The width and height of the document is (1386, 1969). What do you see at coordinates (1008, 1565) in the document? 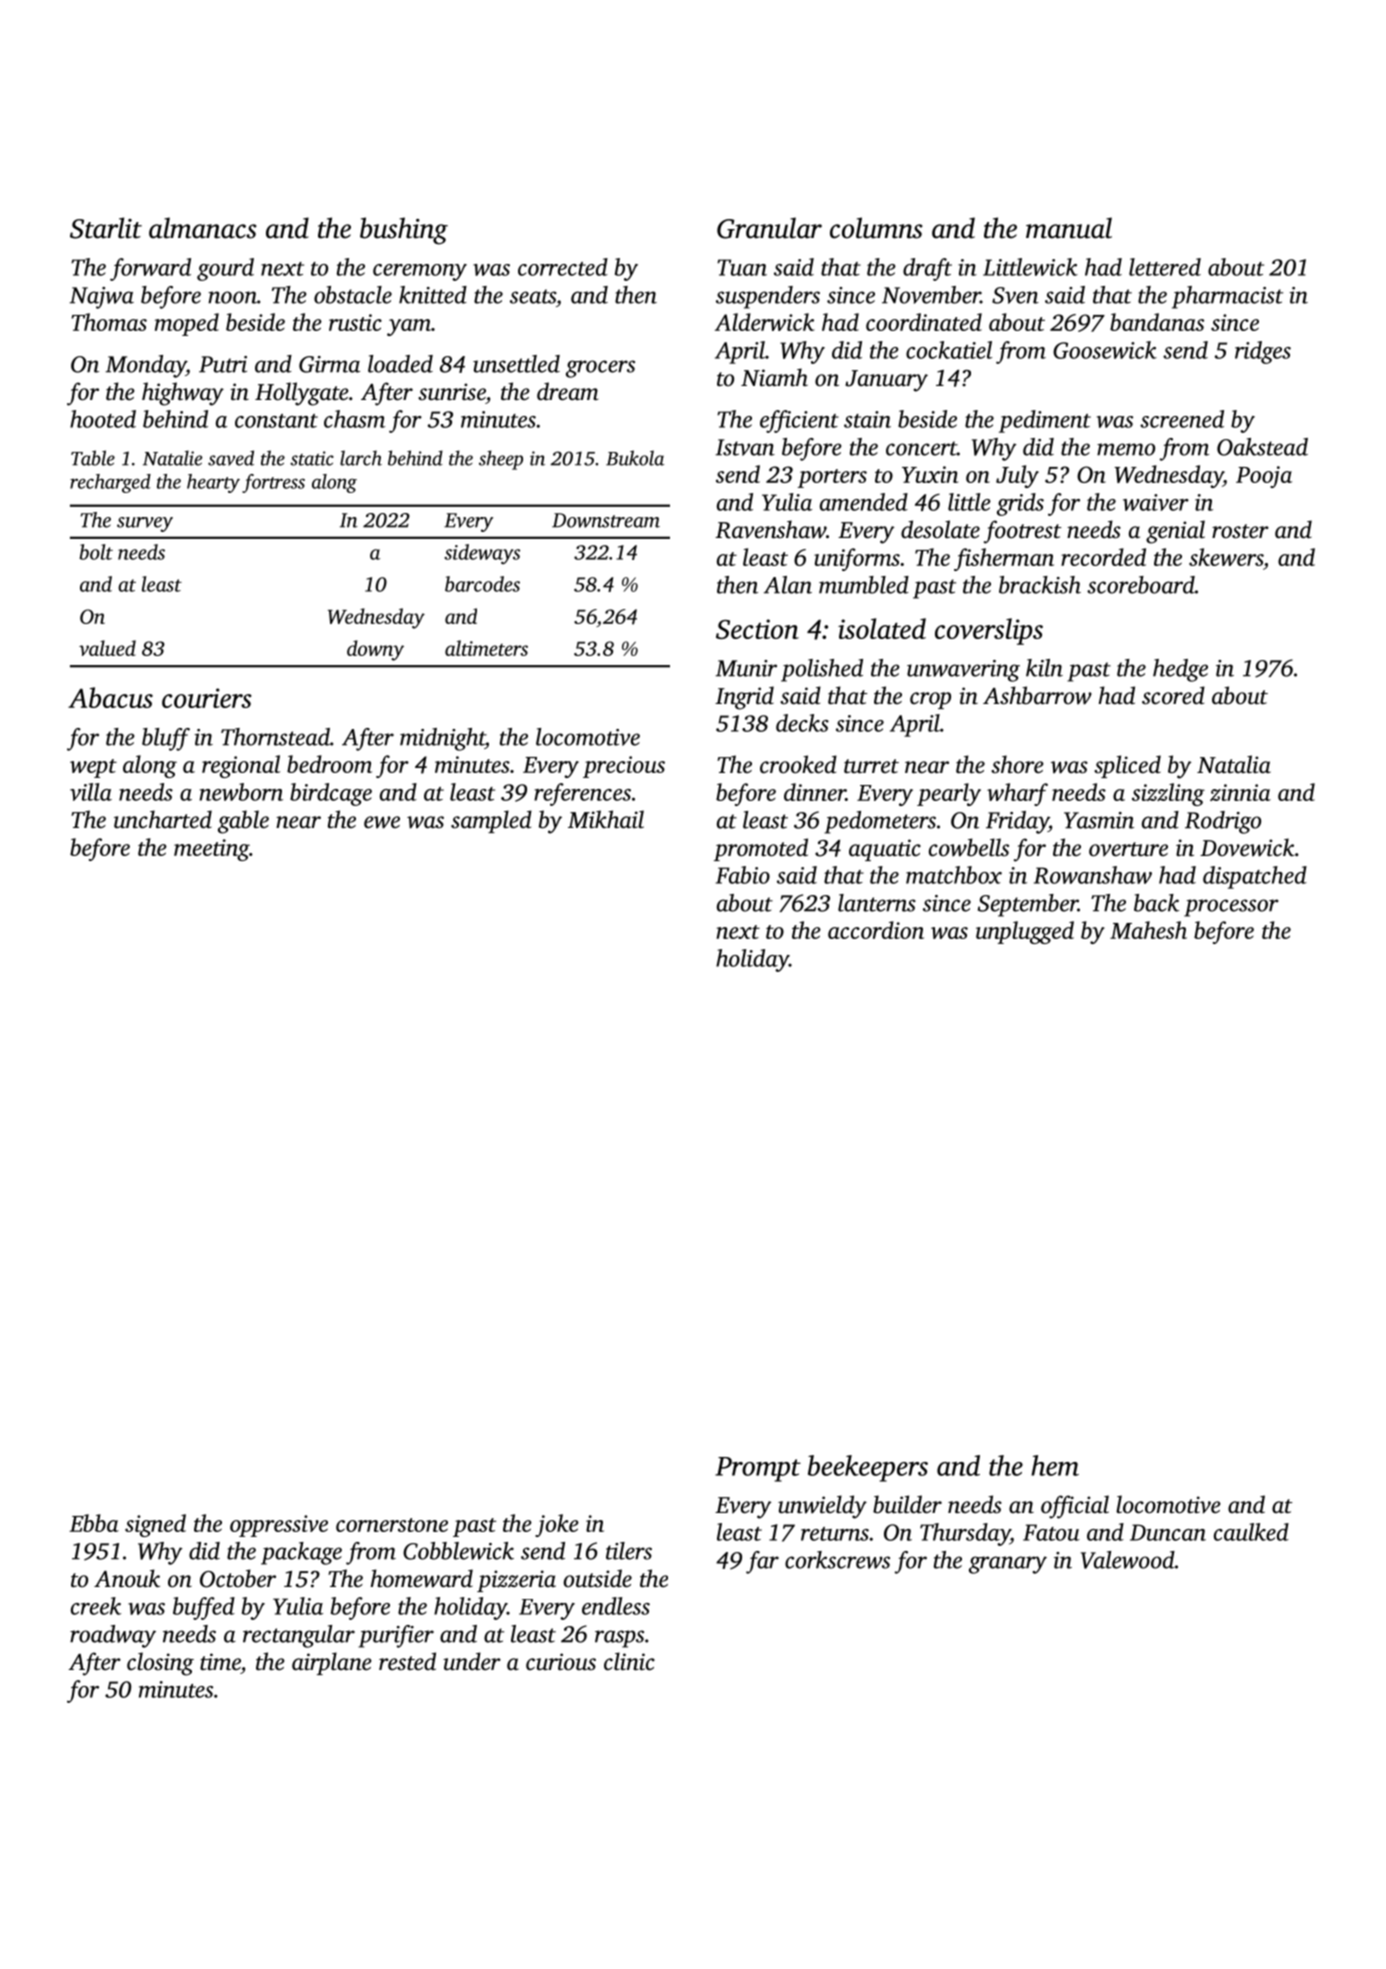
I see `granary` at bounding box center [1008, 1565].
